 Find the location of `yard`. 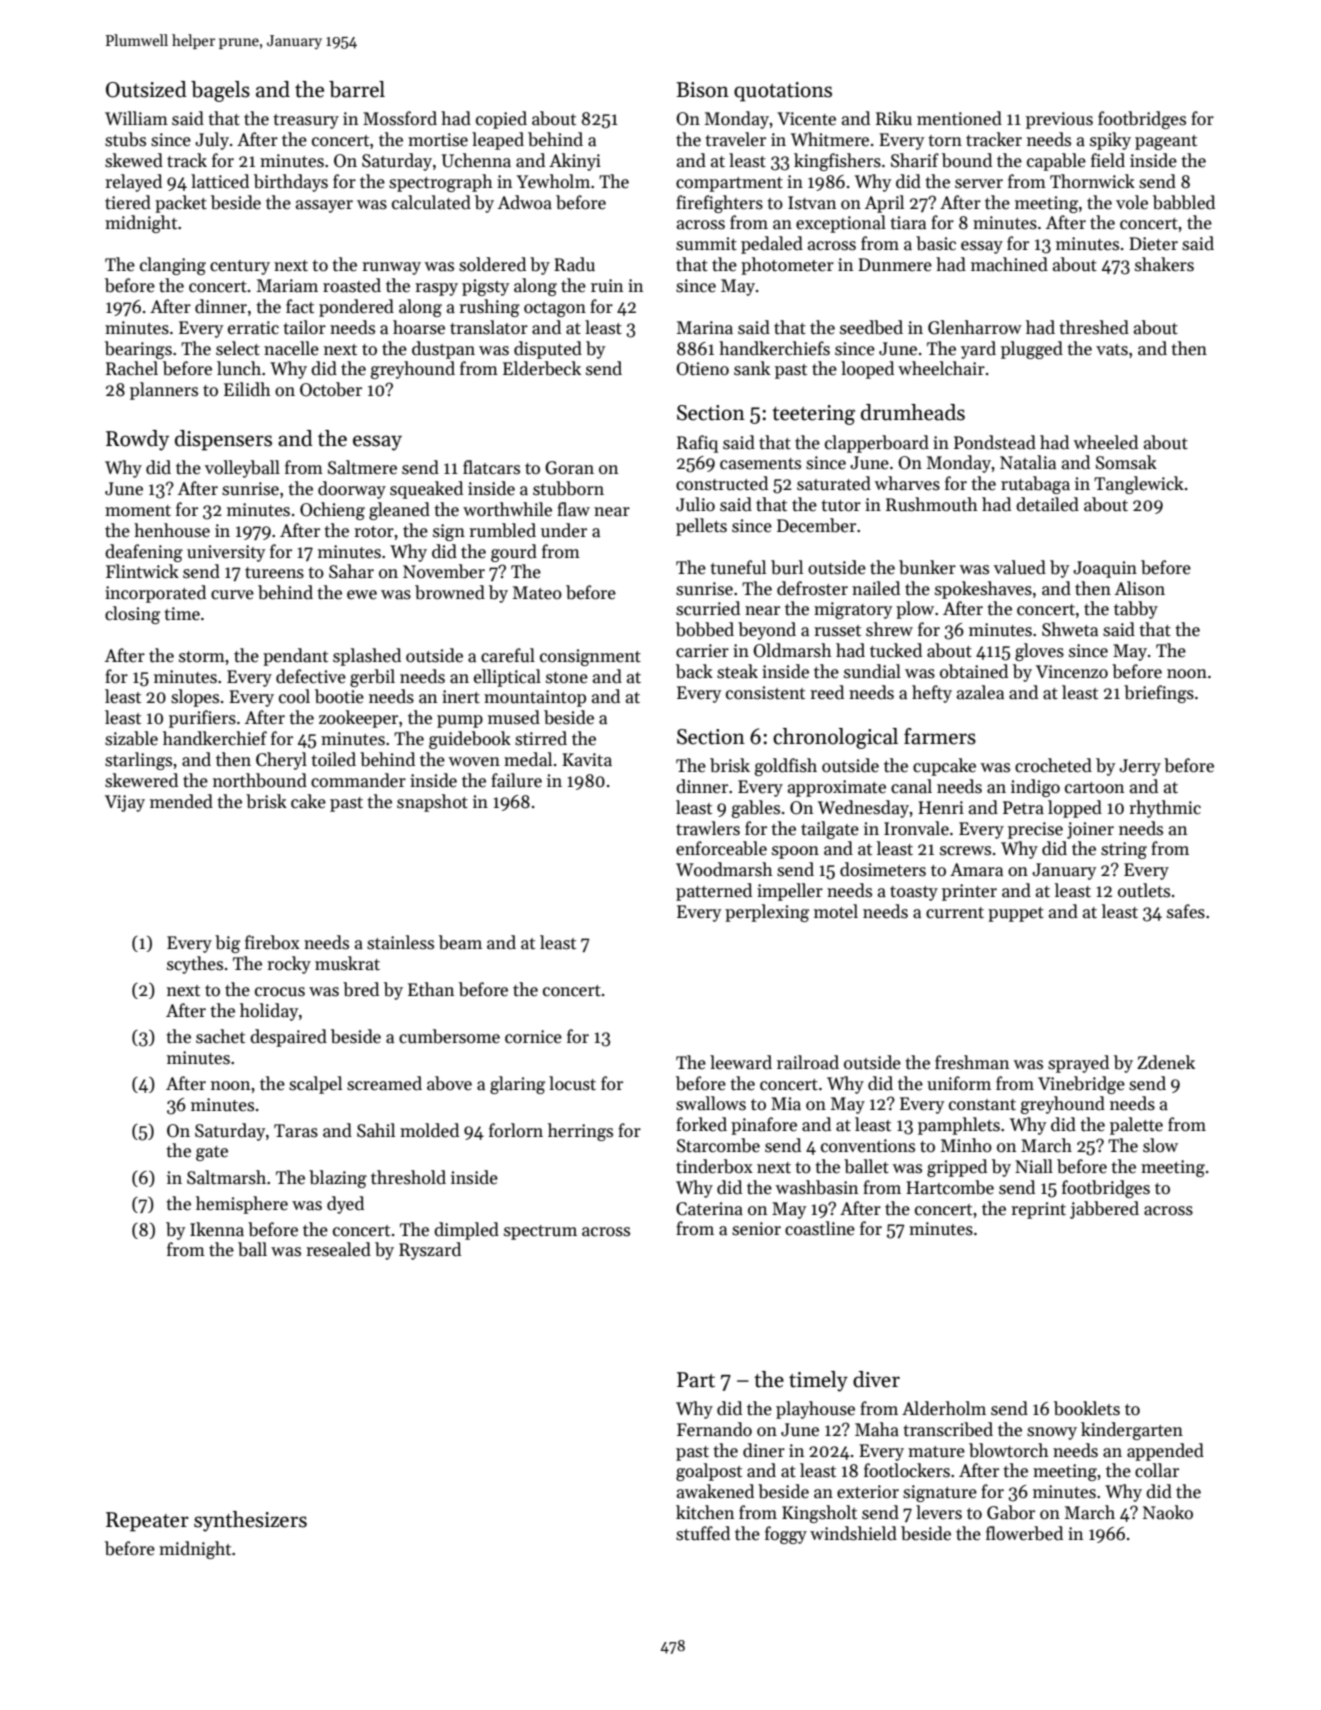

yard is located at coordinates (978, 350).
